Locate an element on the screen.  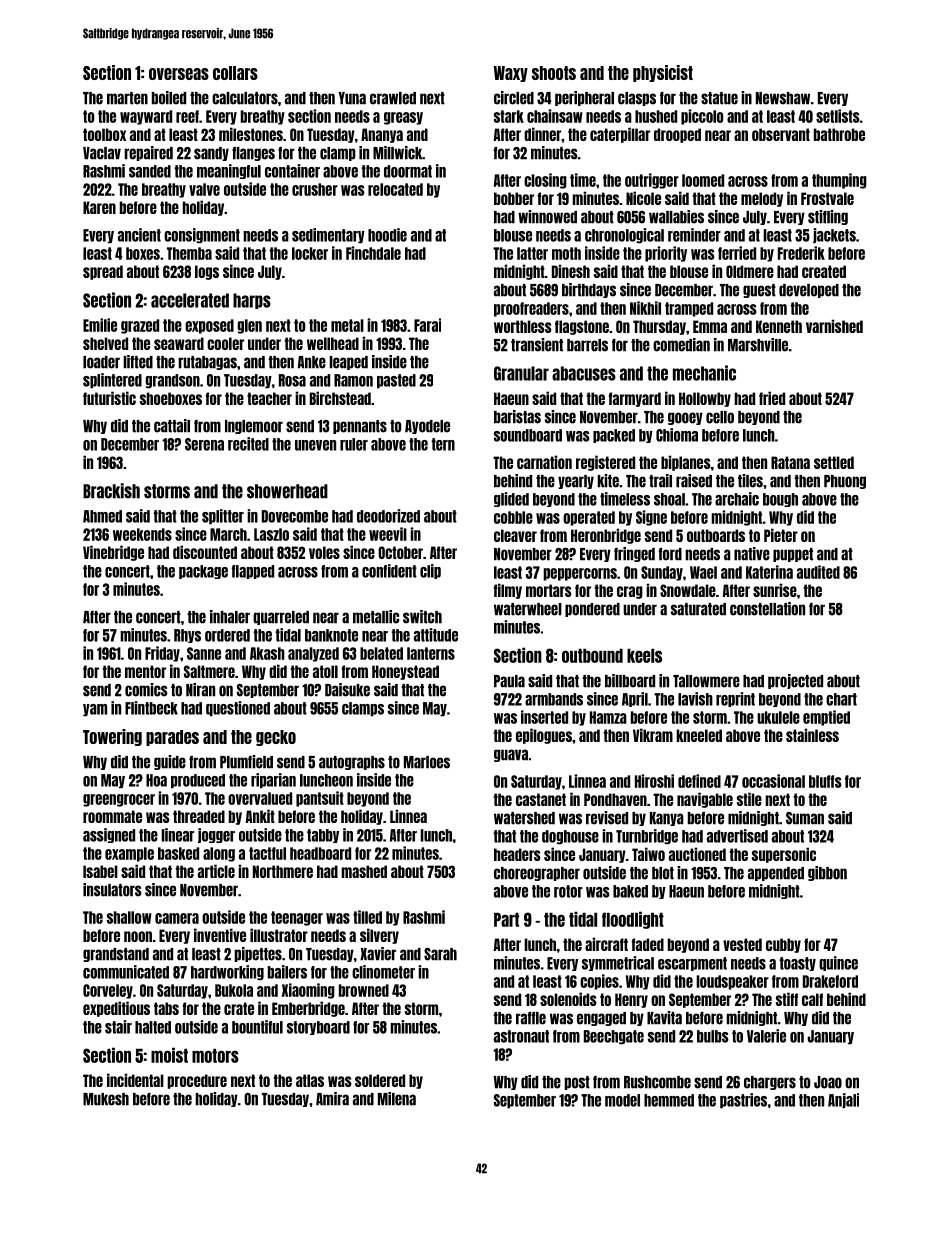
Milena is located at coordinates (397, 1099).
